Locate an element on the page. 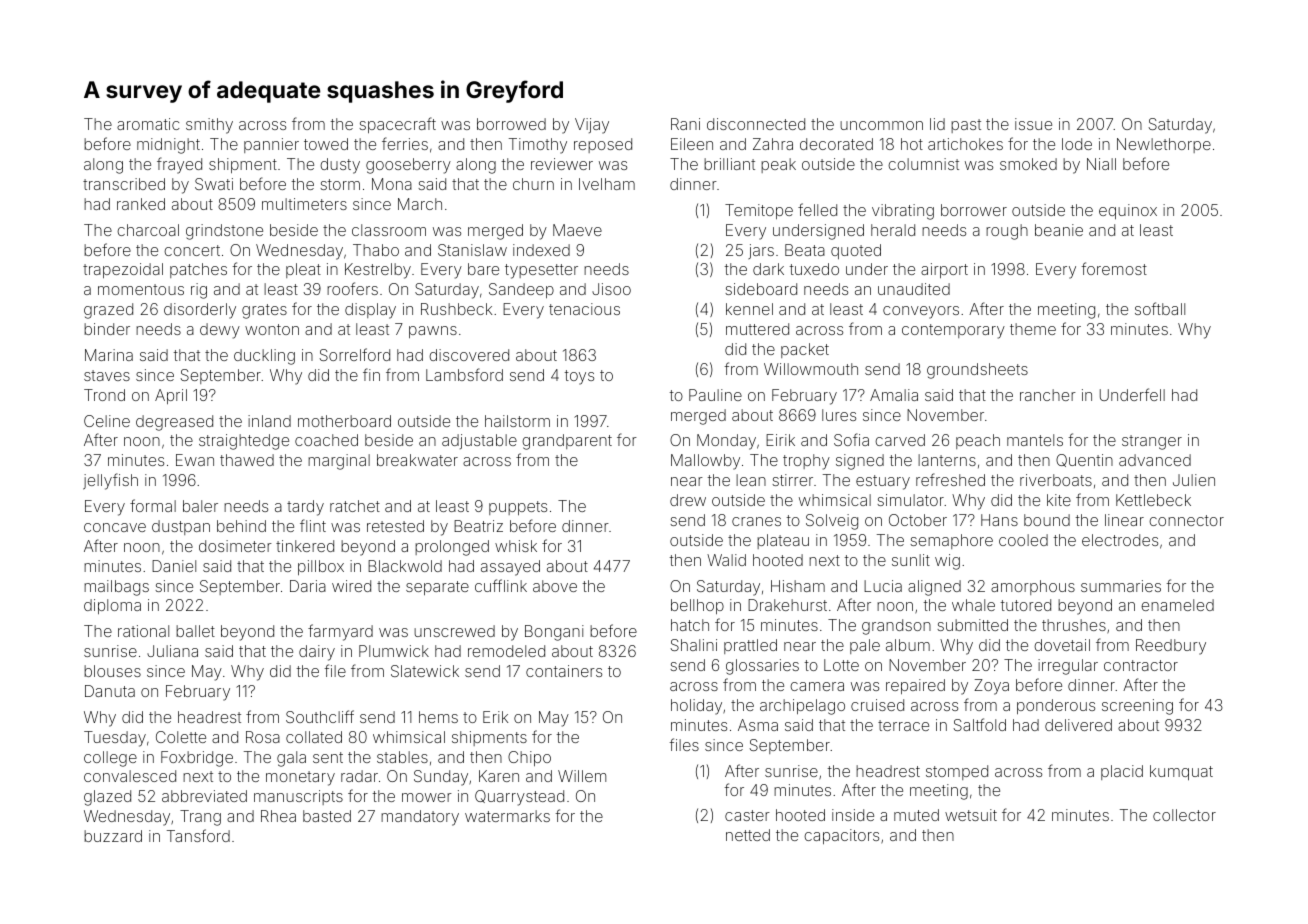 The width and height of the page is (1308, 924). churn is located at coordinates (533, 184).
